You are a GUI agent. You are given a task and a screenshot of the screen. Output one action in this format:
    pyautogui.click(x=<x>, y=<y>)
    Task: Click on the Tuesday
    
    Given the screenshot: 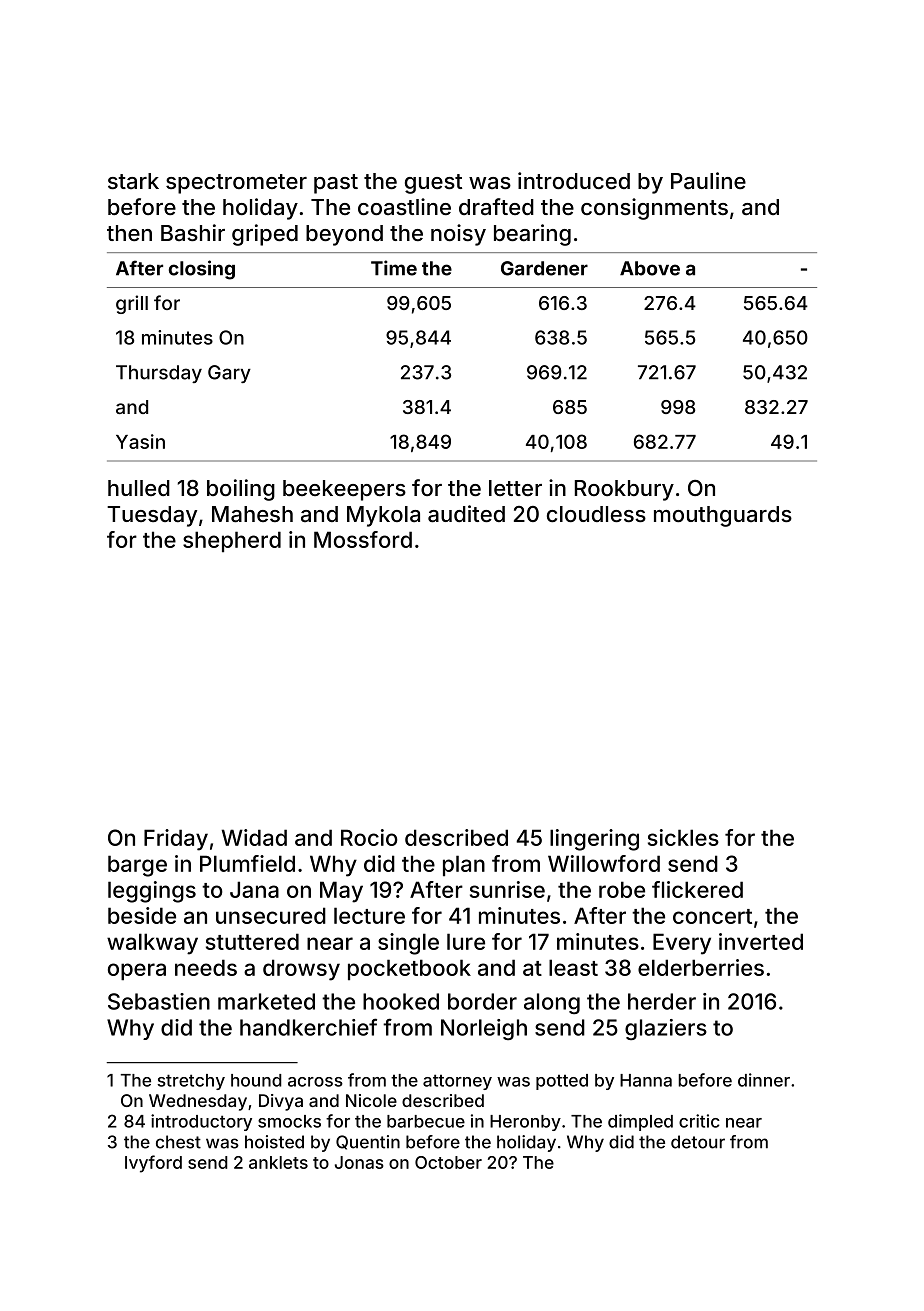 What is the action you would take?
    pyautogui.click(x=152, y=516)
